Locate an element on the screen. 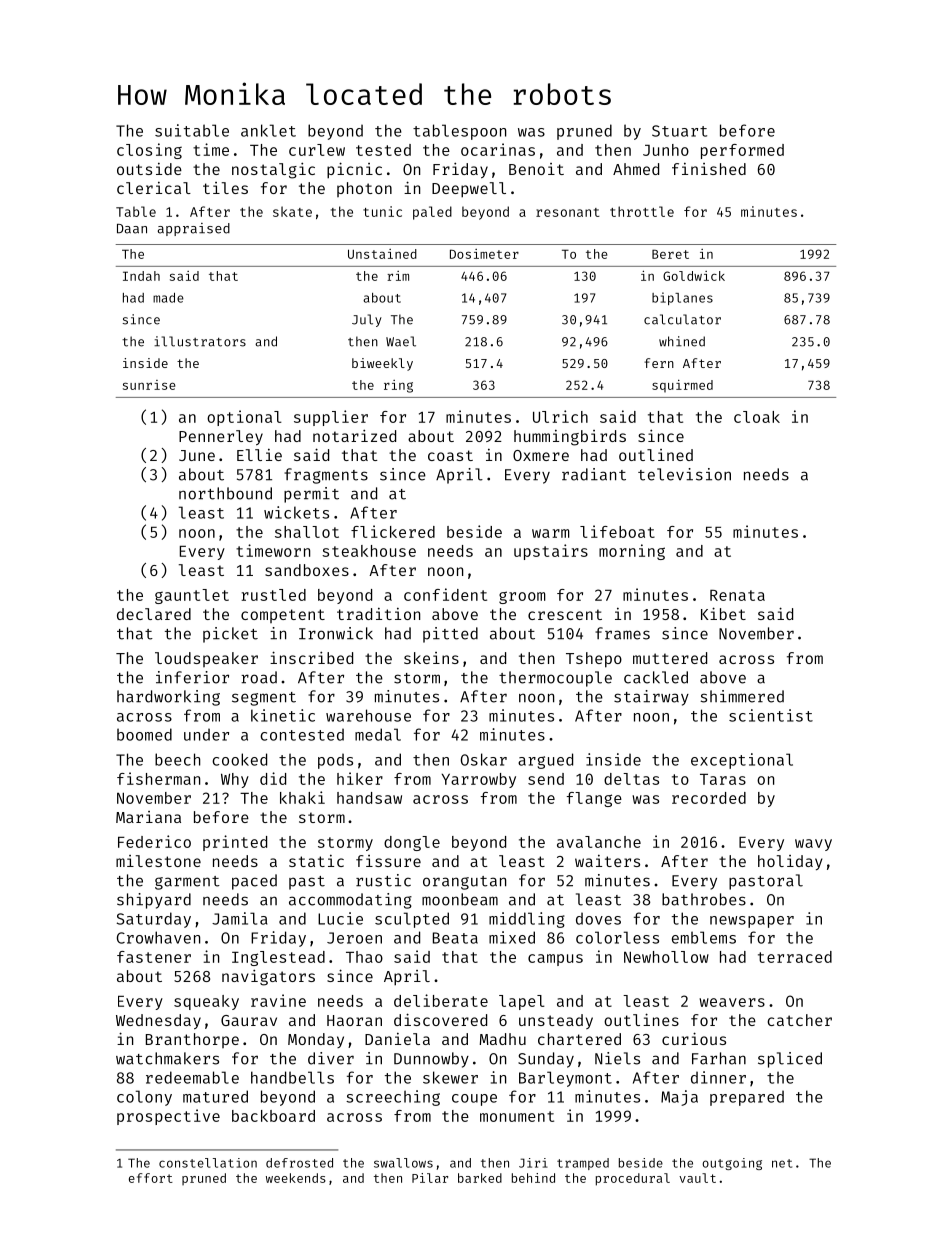  curlew is located at coordinates (317, 150).
